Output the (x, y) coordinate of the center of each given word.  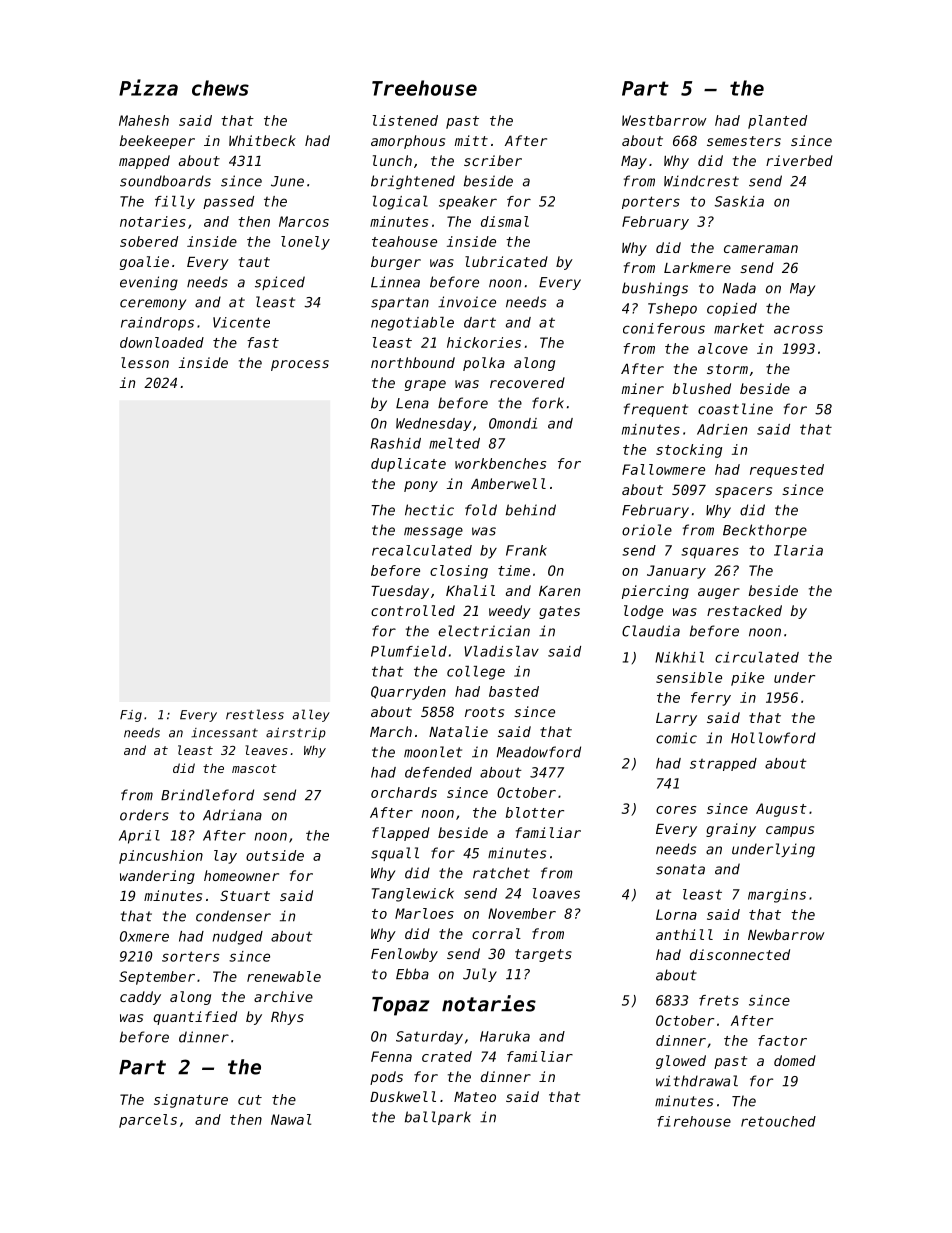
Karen (559, 591)
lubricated (506, 261)
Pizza (148, 87)
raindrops (157, 324)
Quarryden (408, 693)
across (798, 329)
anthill (684, 934)
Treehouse (424, 88)
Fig (131, 716)
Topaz (400, 1006)
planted (777, 122)
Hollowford (773, 738)
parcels (148, 1121)
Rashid (396, 443)
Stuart (245, 895)
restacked (744, 610)
